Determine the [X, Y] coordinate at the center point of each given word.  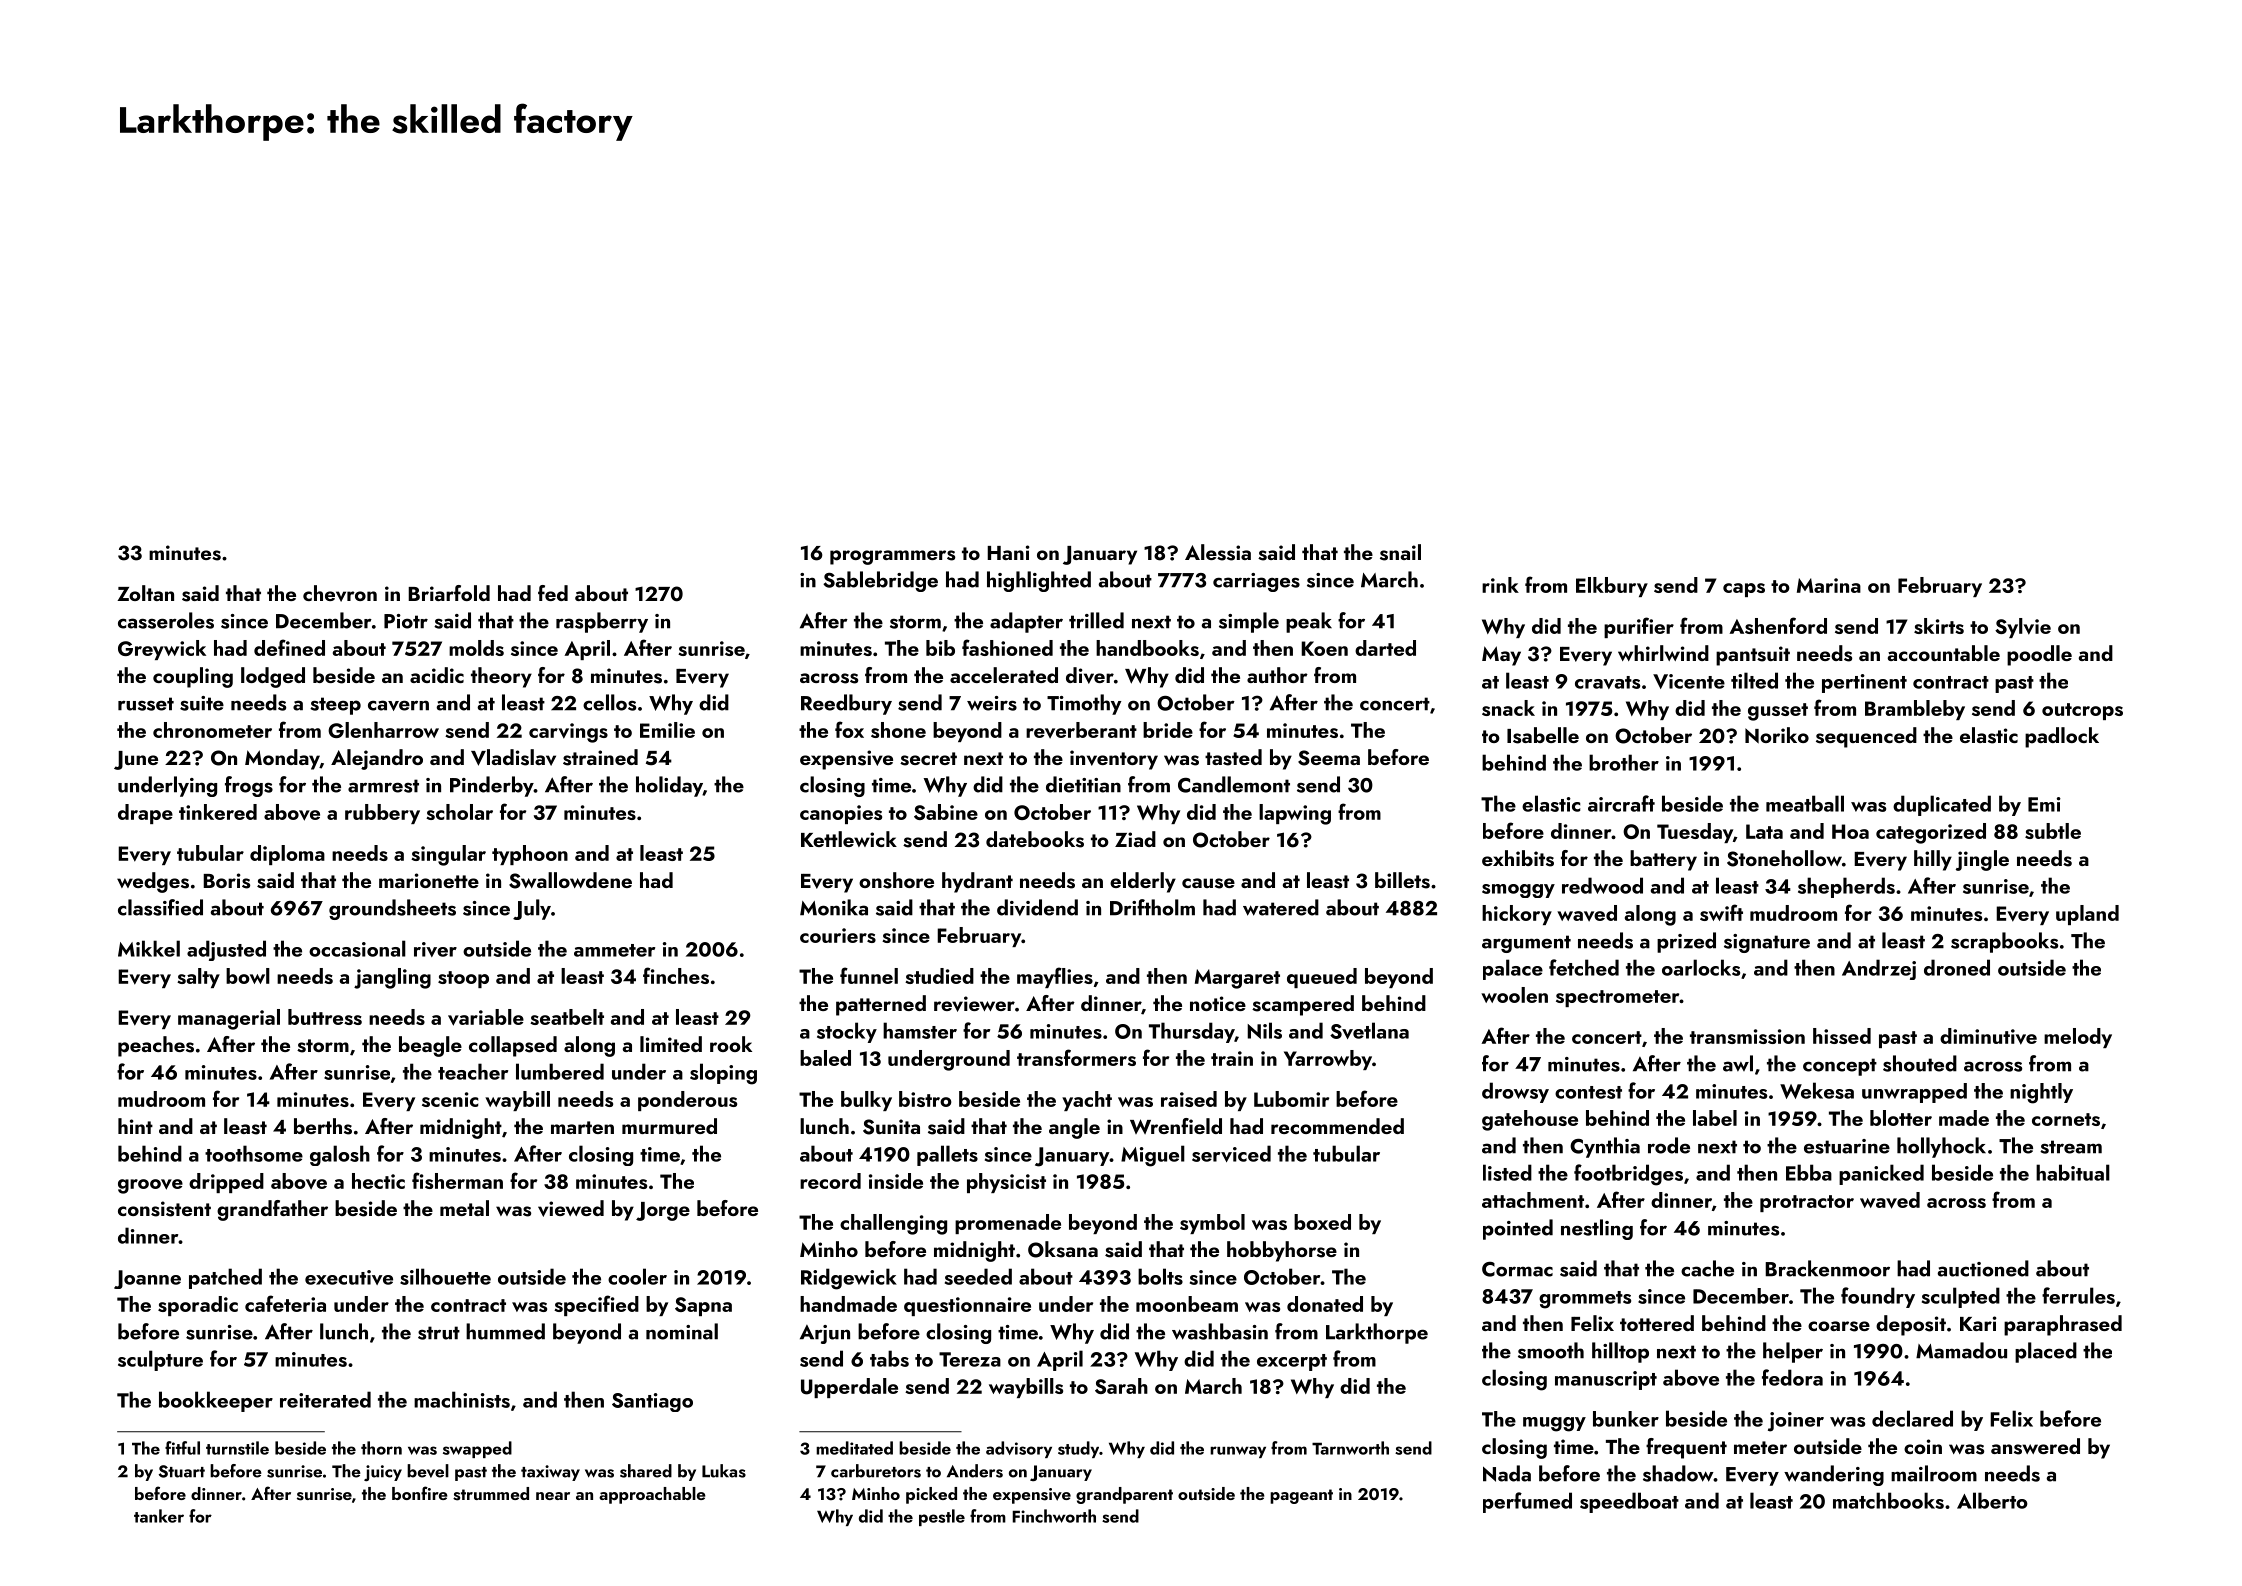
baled [825, 1058]
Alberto [1992, 1500]
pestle [942, 1517]
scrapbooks [2004, 942]
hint [135, 1126]
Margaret [1237, 979]
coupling [193, 677]
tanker [159, 1516]
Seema [1329, 758]
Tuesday [1695, 833]
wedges [153, 882]
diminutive [1988, 1036]
